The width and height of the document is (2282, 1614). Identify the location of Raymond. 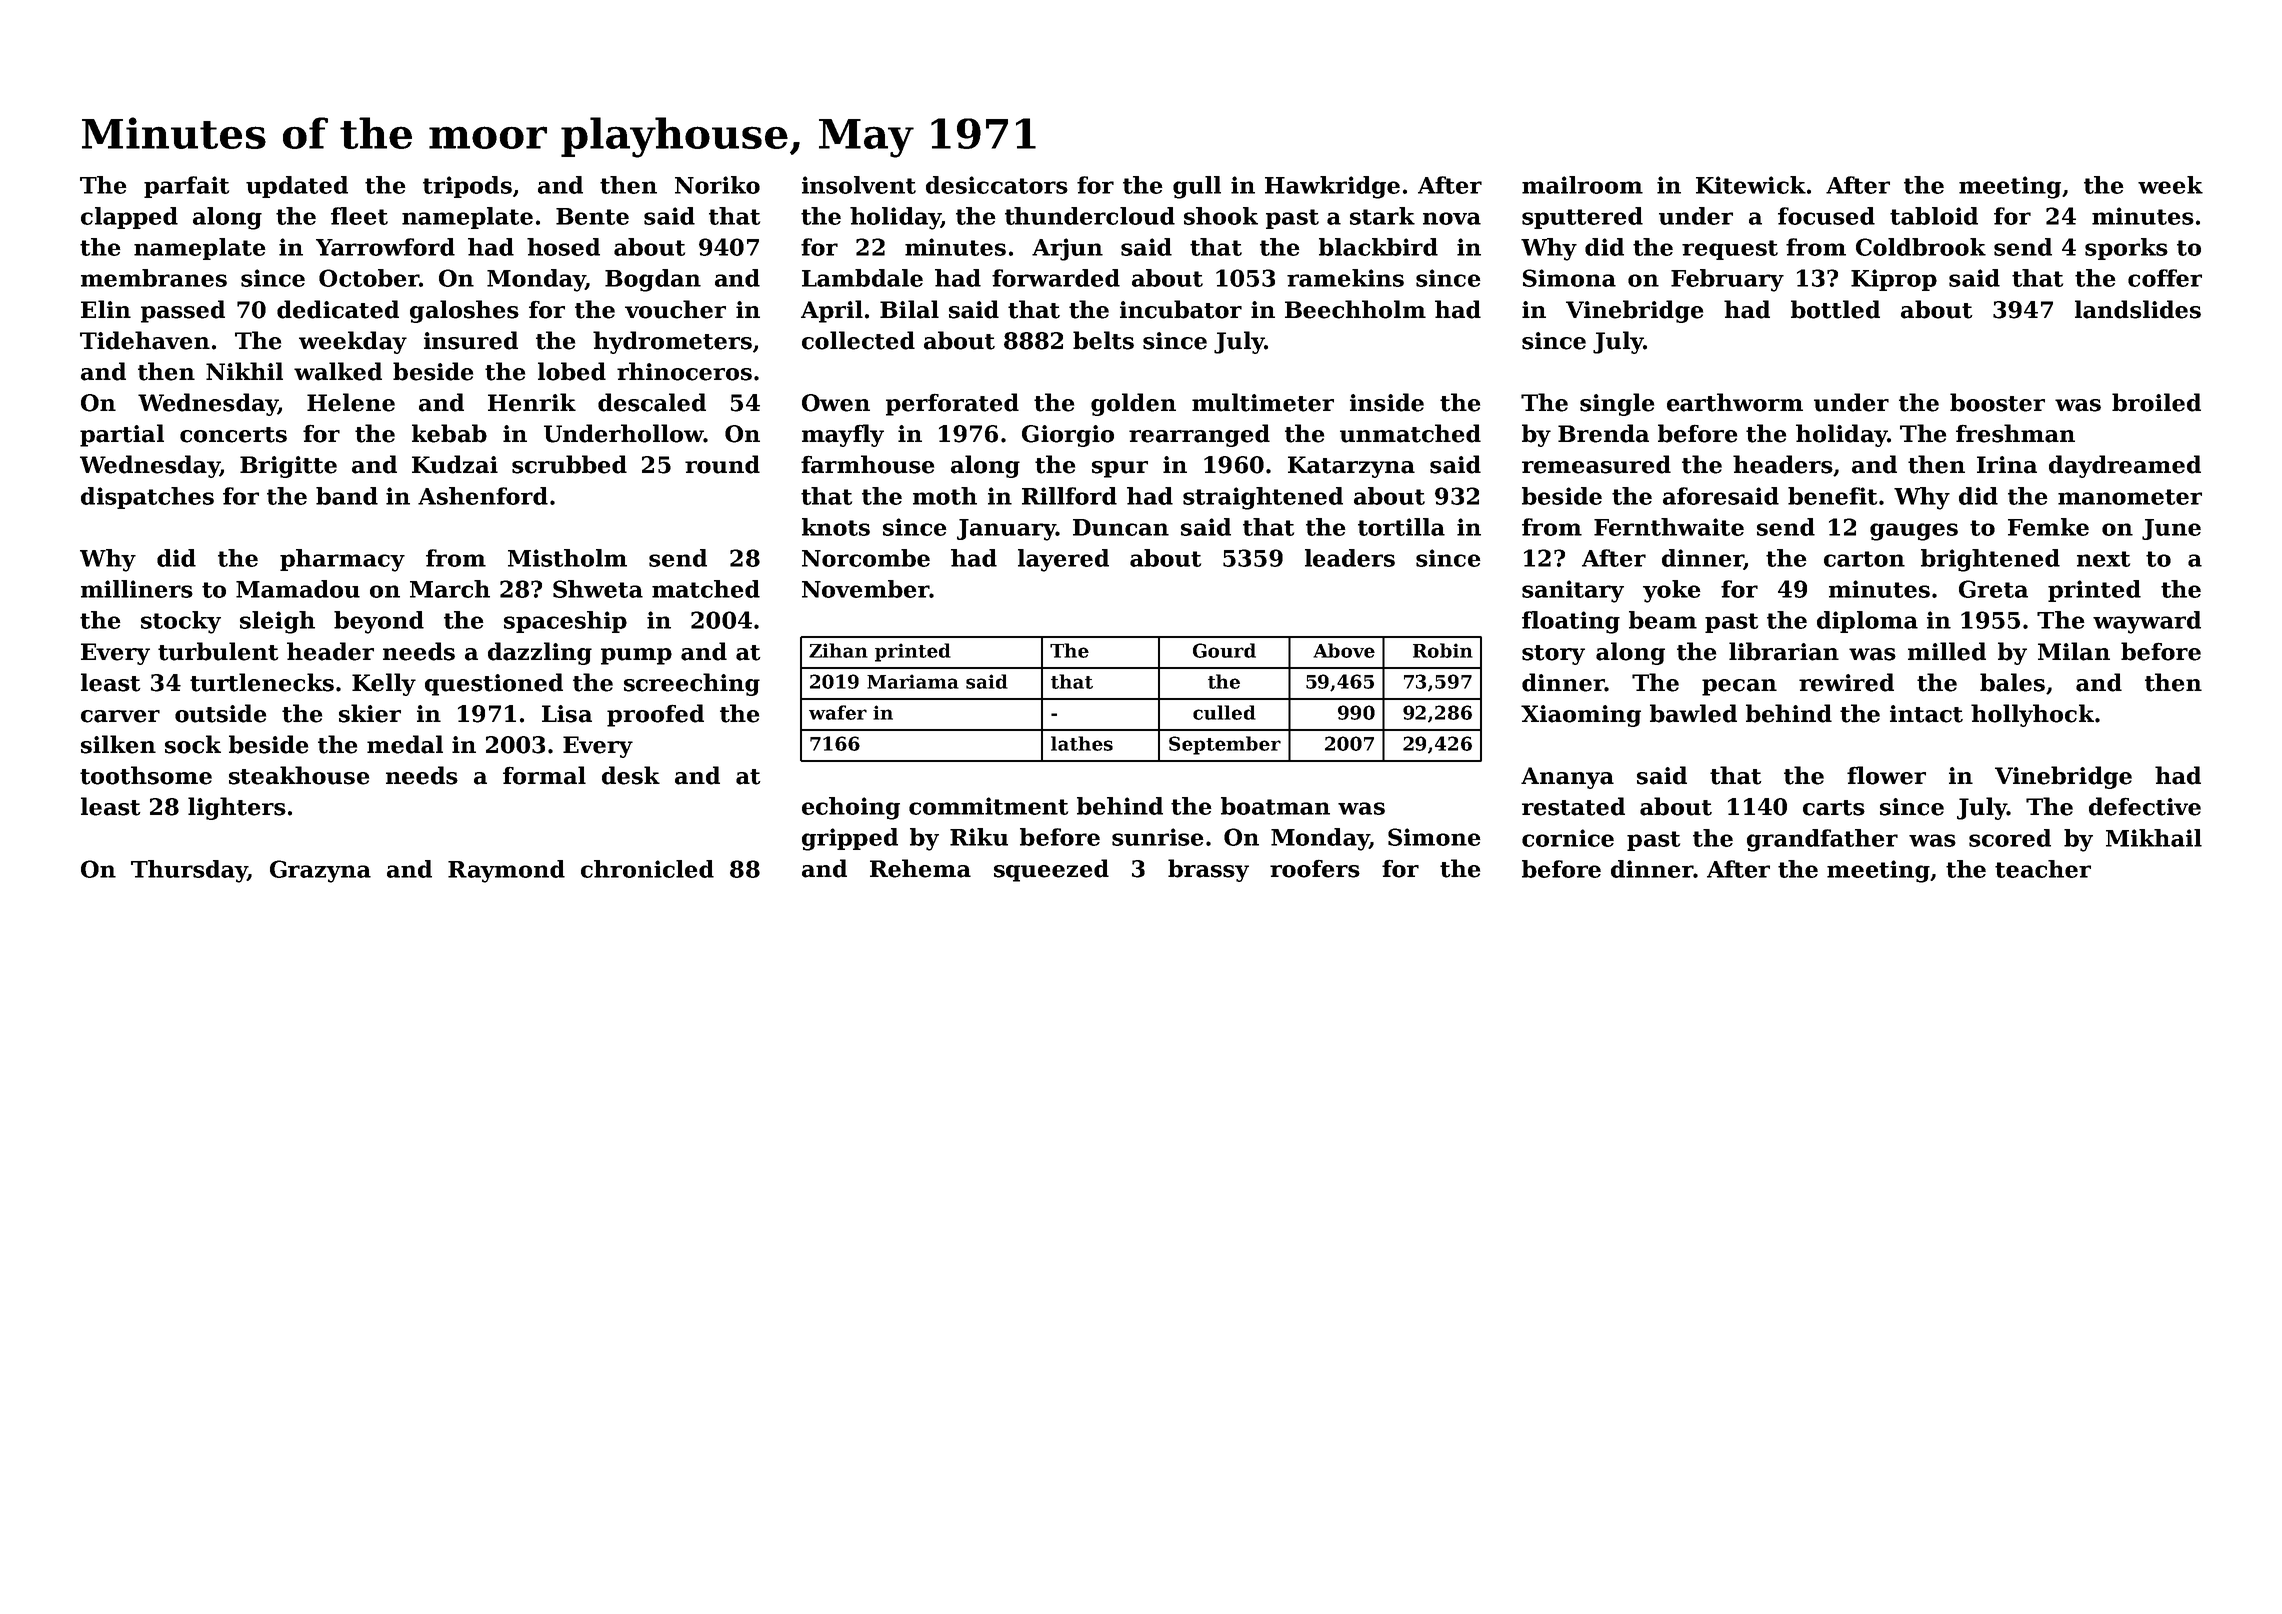
(506, 871).
